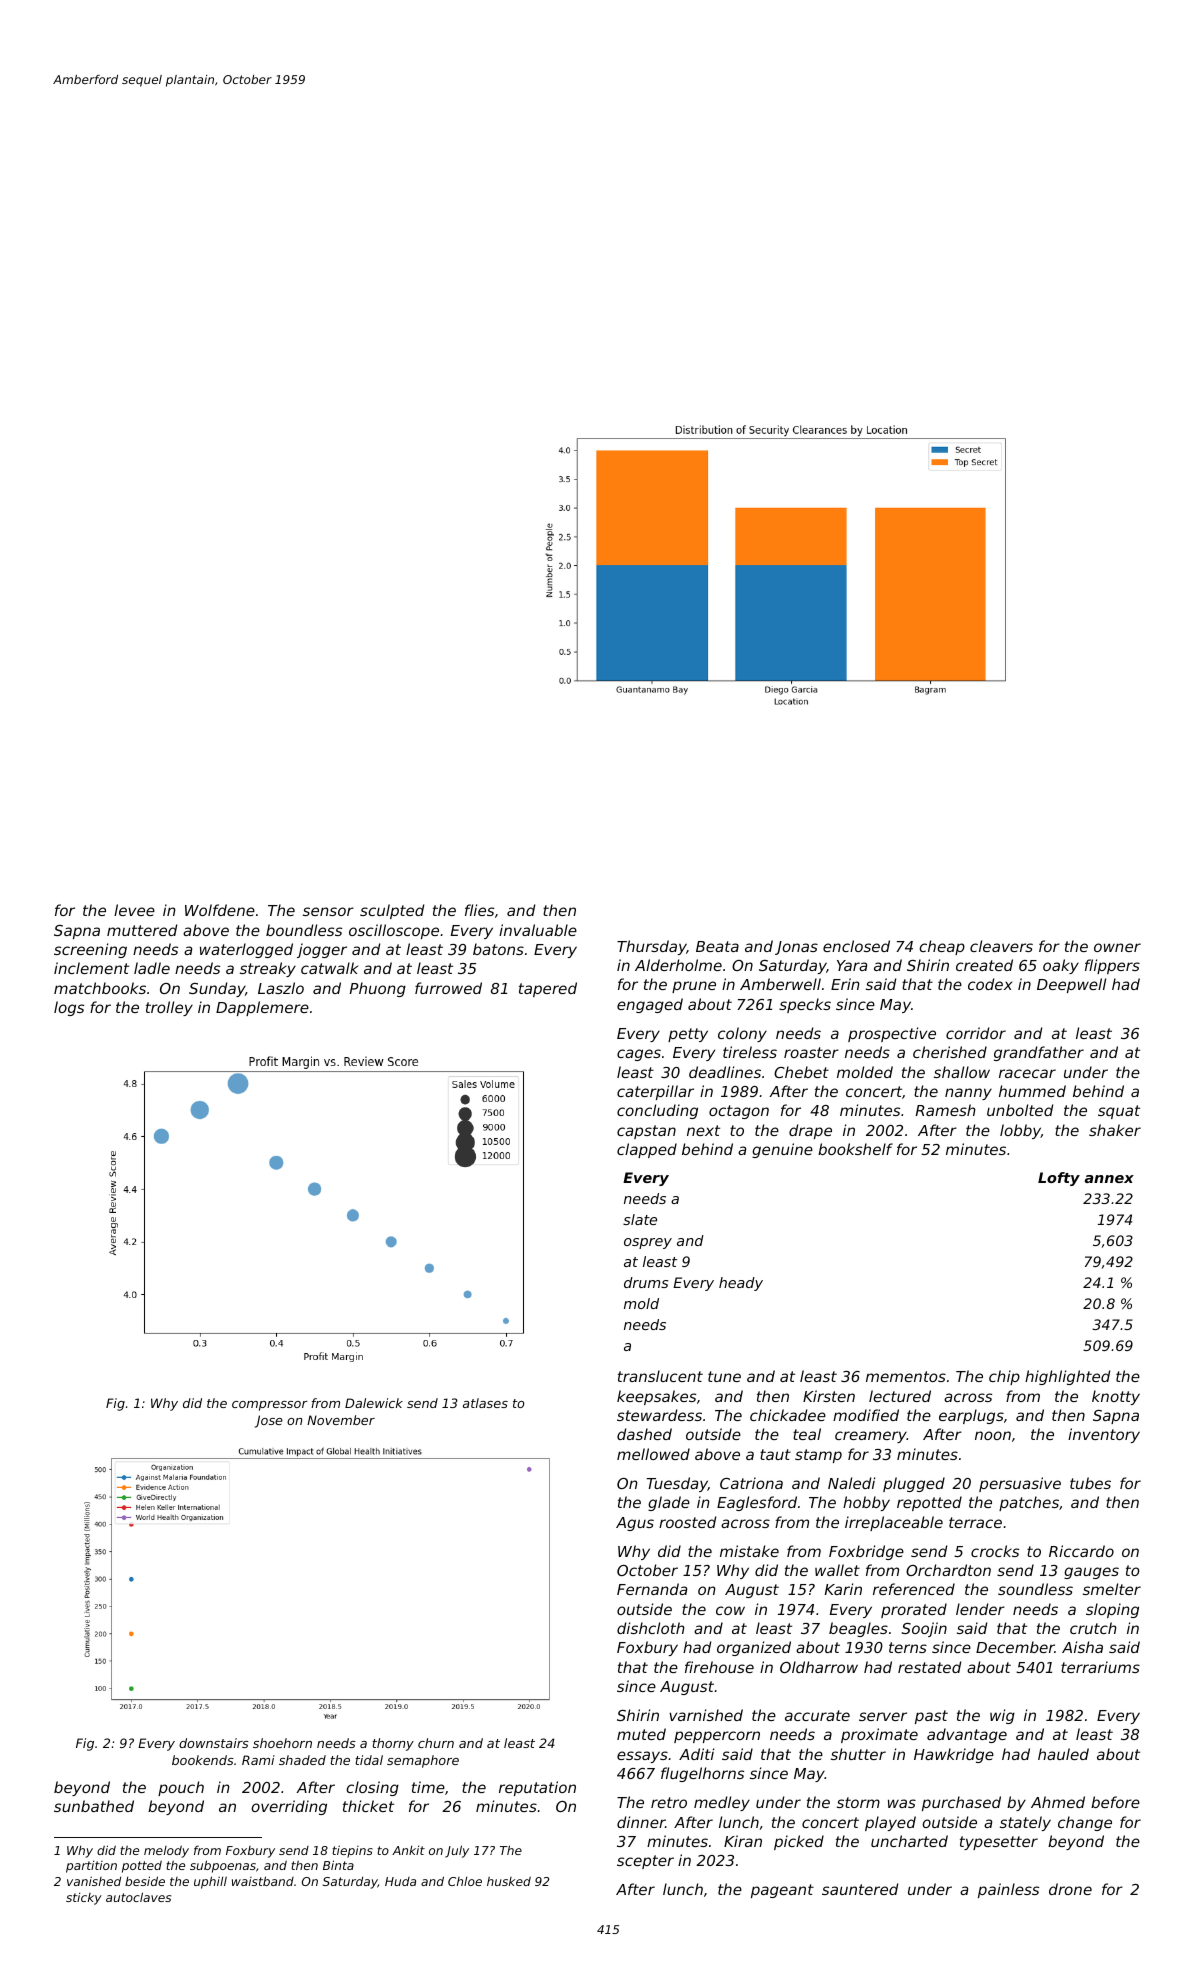  I want to click on mementos, so click(906, 1376).
